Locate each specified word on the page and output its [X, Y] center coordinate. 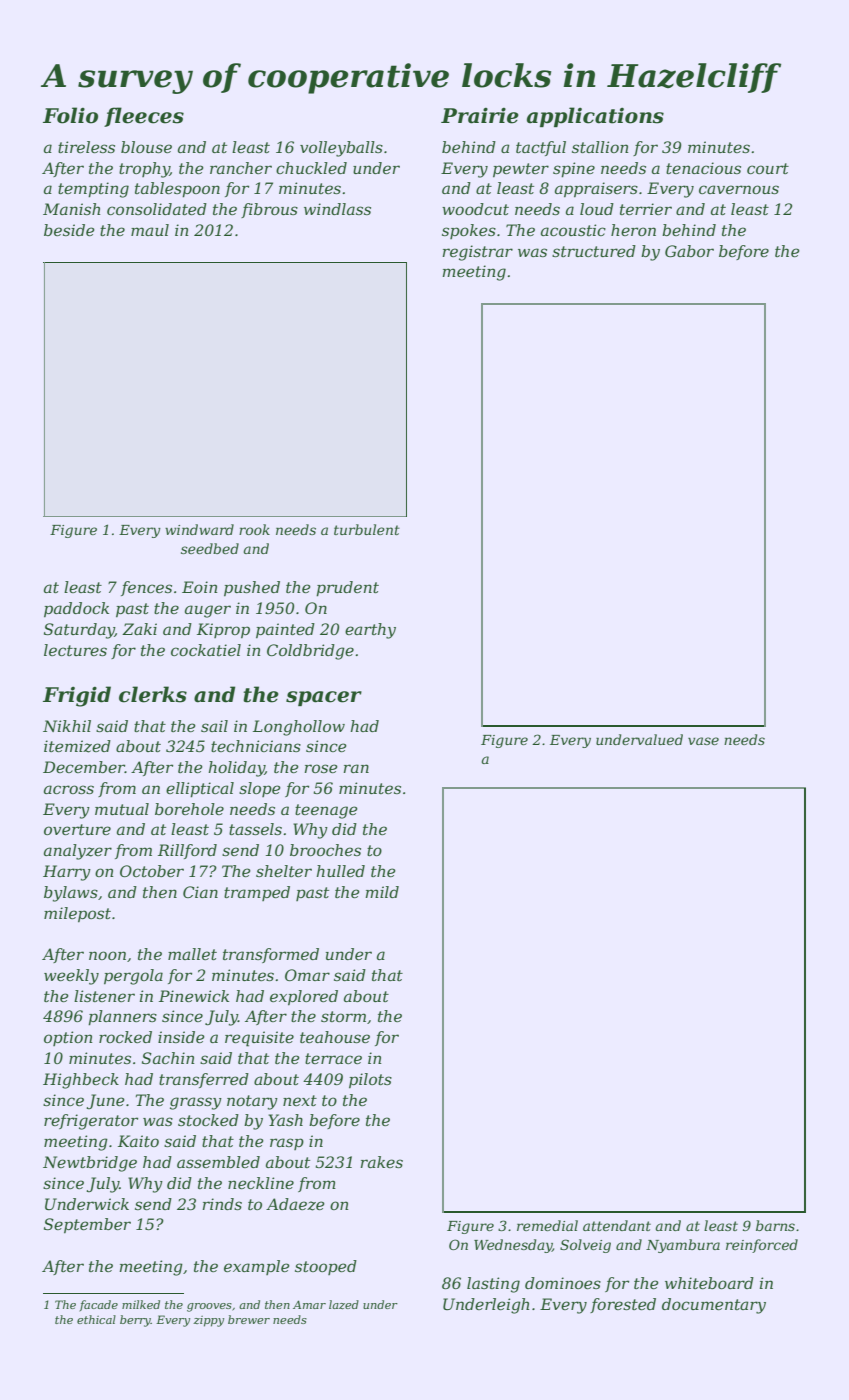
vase [703, 741]
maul [150, 230]
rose [321, 768]
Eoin [200, 587]
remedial [547, 1225]
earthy [370, 631]
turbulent [367, 529]
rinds [222, 1204]
